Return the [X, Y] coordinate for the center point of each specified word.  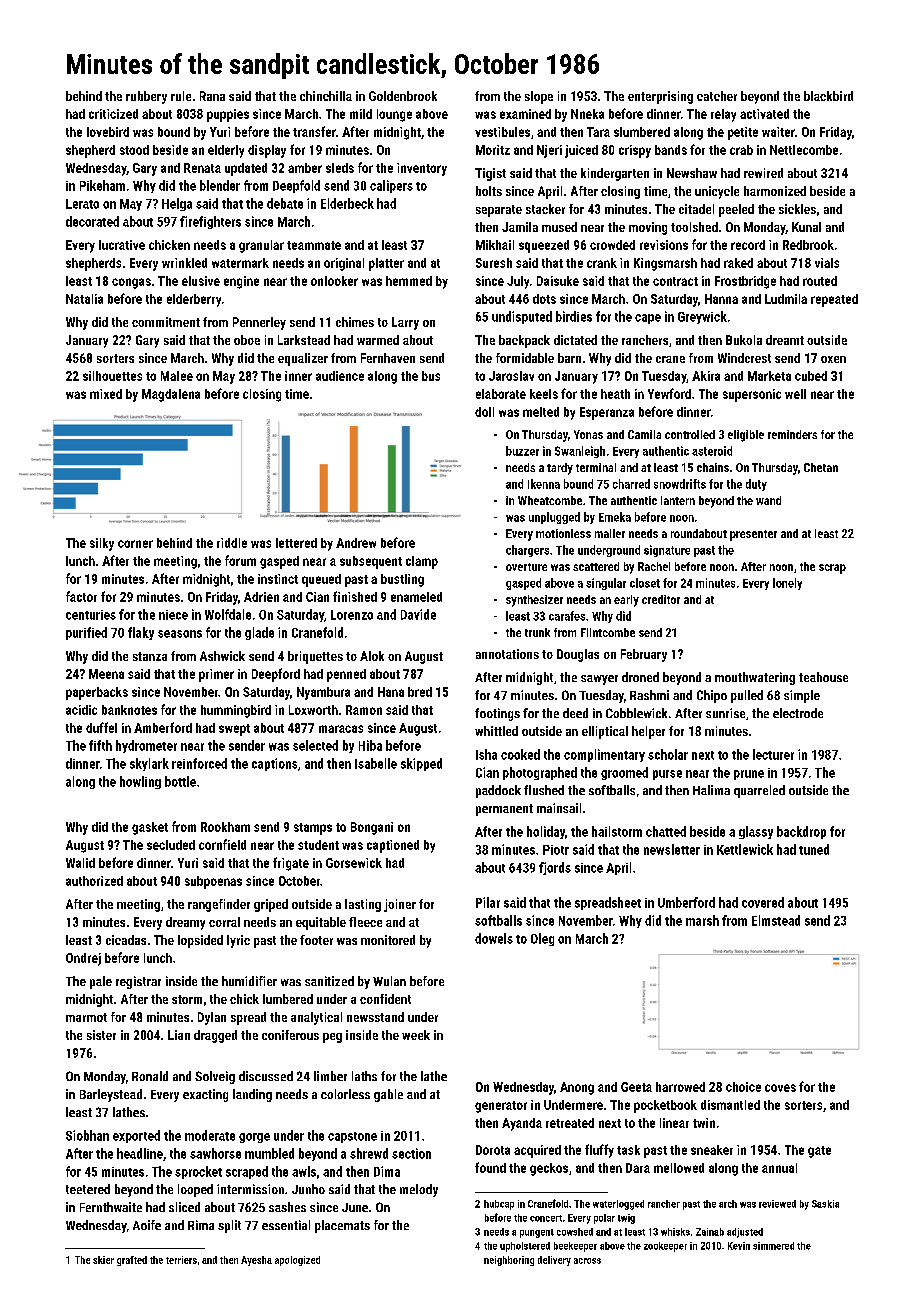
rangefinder [219, 905]
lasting [363, 905]
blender [220, 185]
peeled [736, 210]
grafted [132, 1261]
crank [602, 263]
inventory [422, 169]
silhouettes [112, 376]
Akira [706, 376]
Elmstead [776, 920]
